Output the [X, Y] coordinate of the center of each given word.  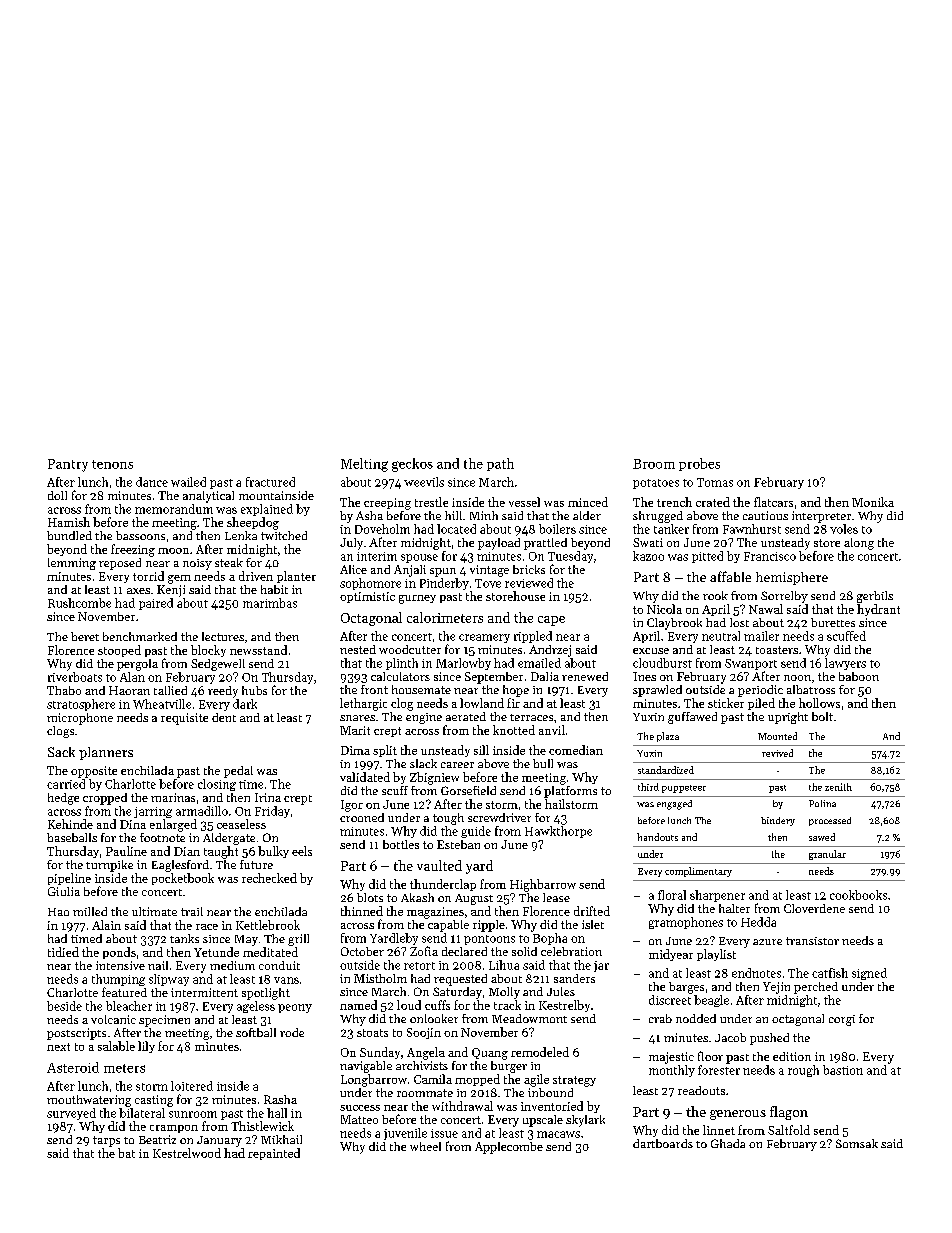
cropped [105, 799]
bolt [822, 716]
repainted [274, 1154]
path [500, 464]
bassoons [140, 535]
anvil [552, 730]
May [246, 940]
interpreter [821, 517]
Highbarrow [543, 885]
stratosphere [81, 705]
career [457, 765]
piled [761, 704]
